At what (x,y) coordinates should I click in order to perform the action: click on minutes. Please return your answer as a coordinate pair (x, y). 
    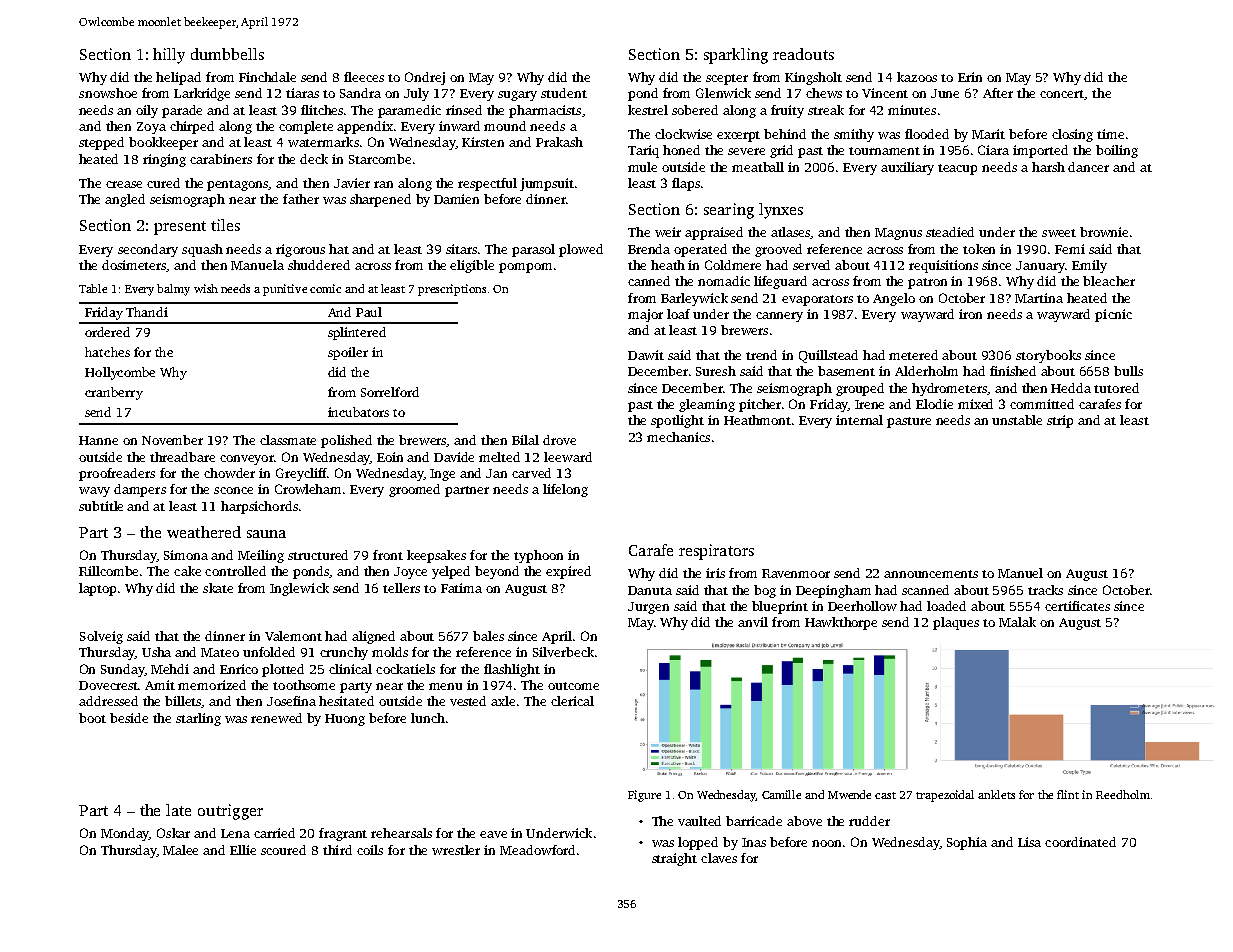
    Looking at the image, I should click on (912, 110).
